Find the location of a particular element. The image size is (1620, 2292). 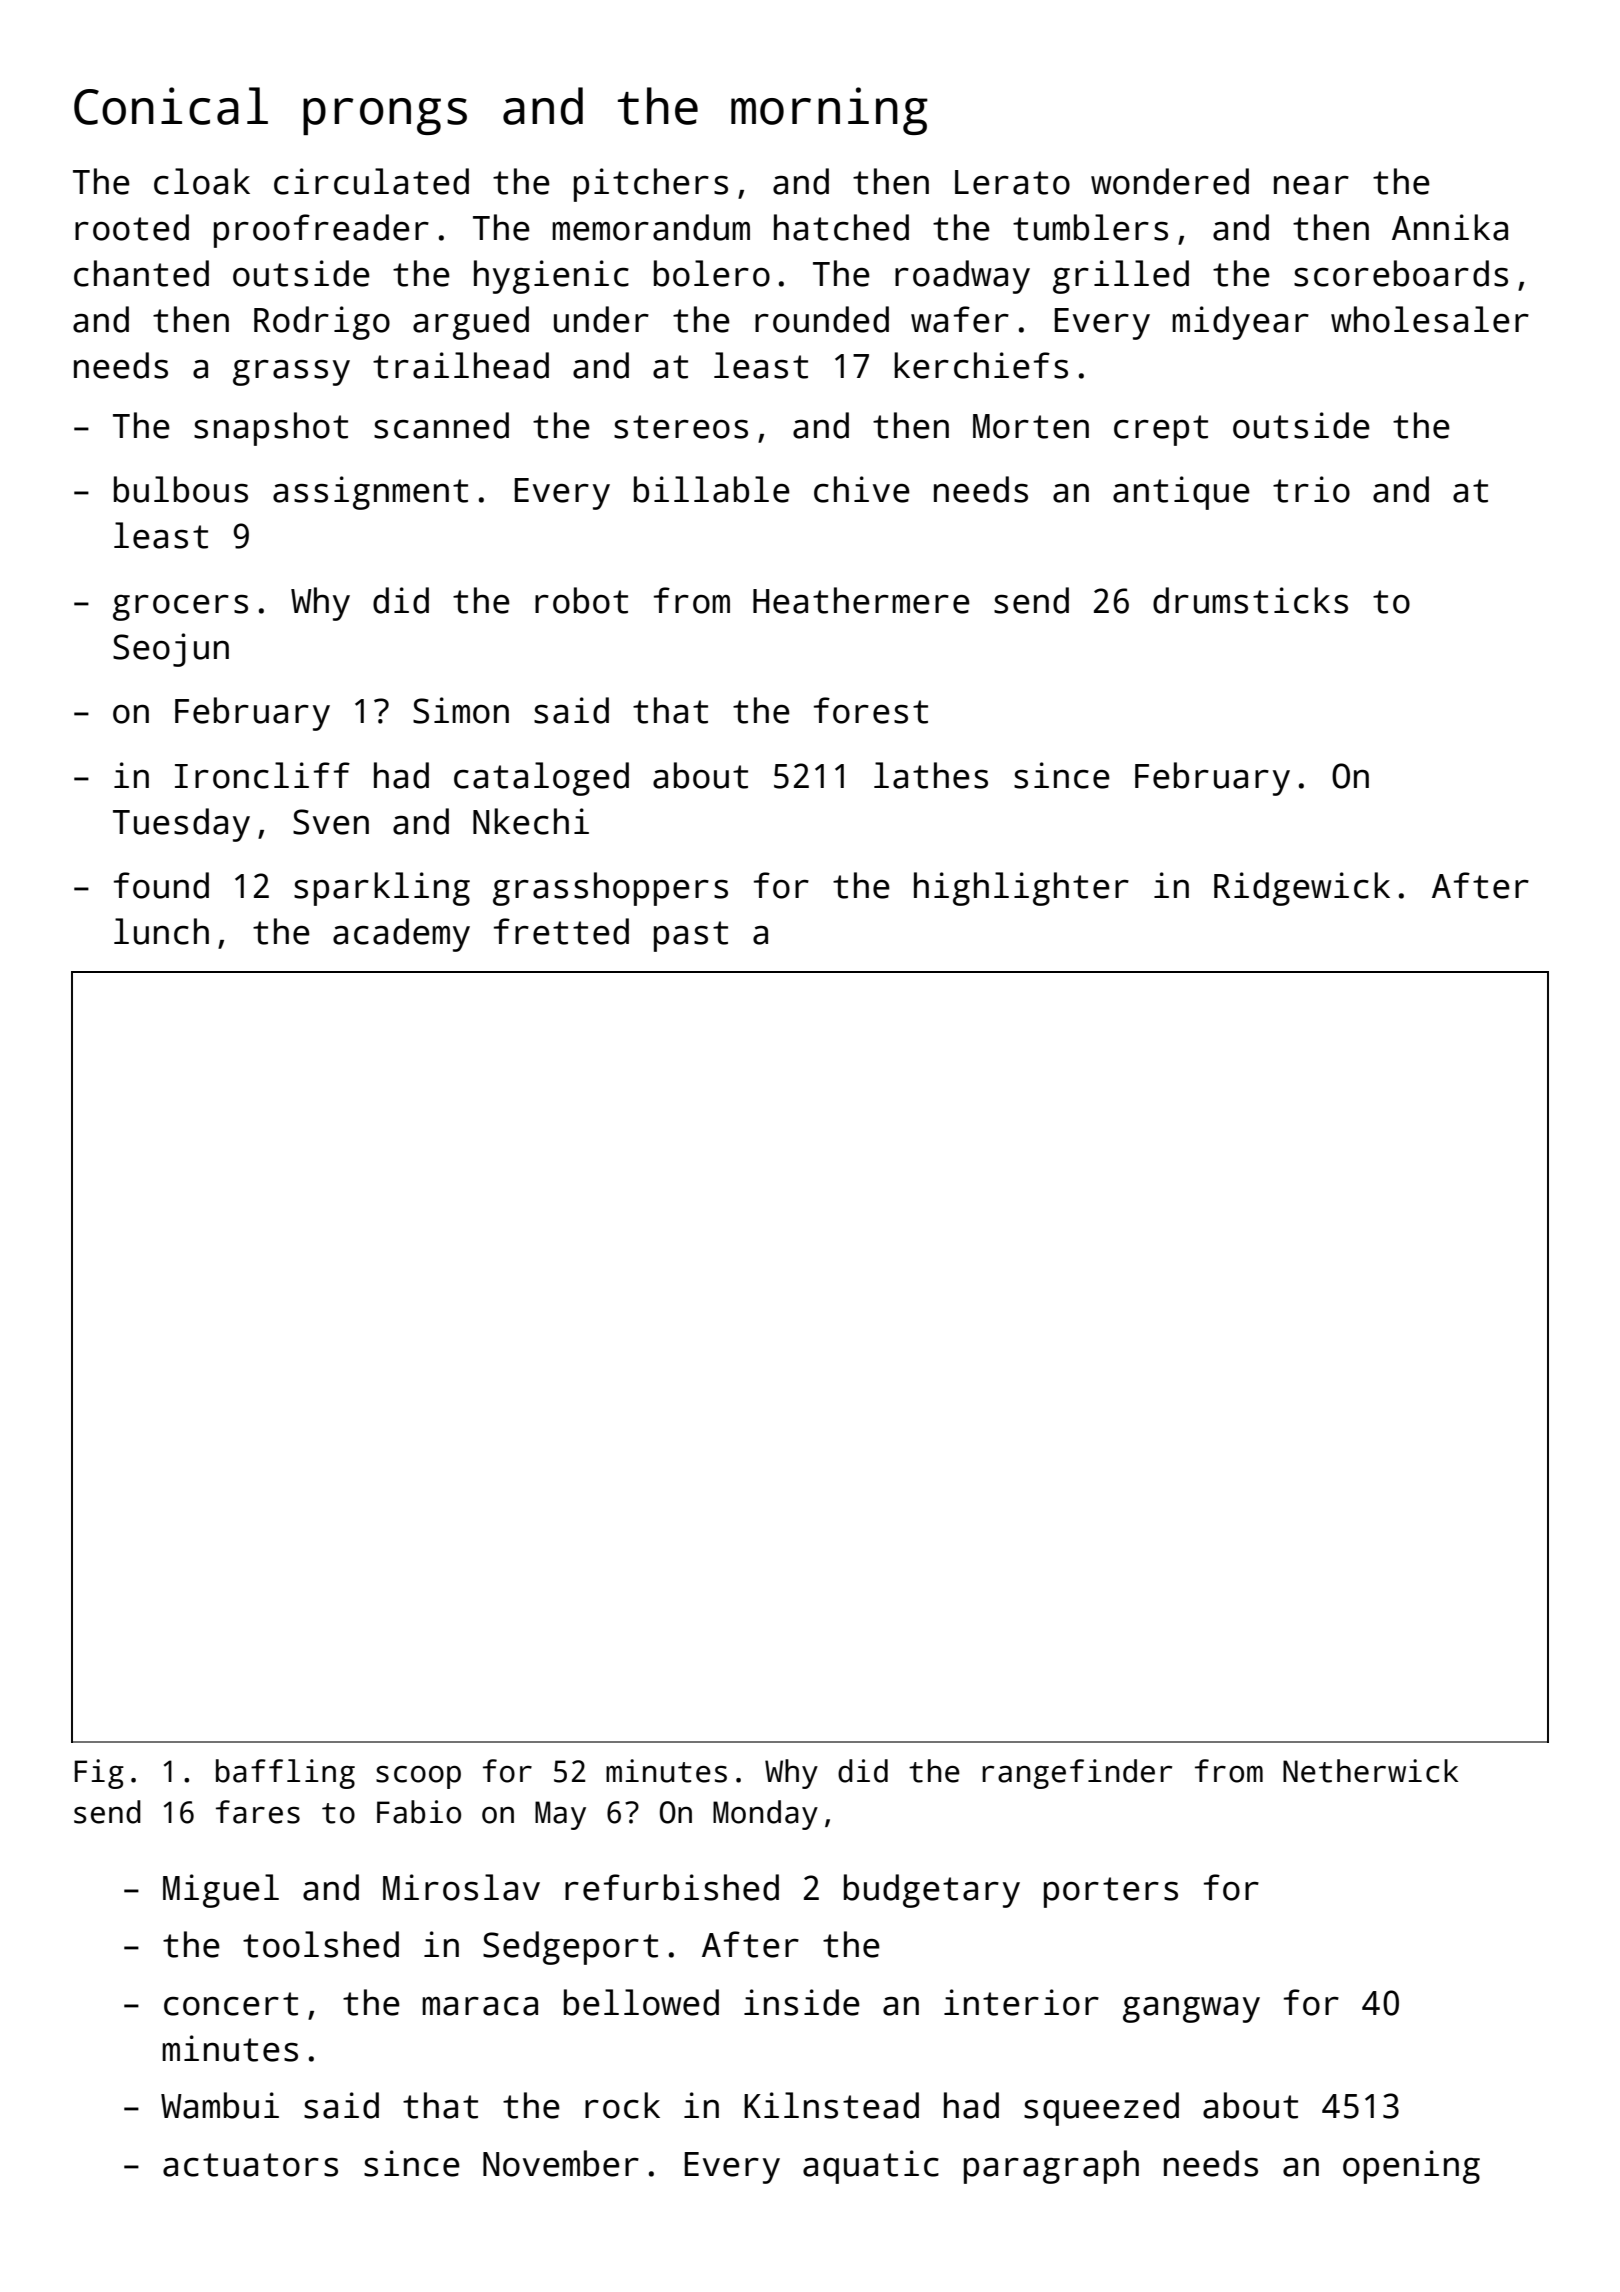

lathes is located at coordinates (931, 775).
